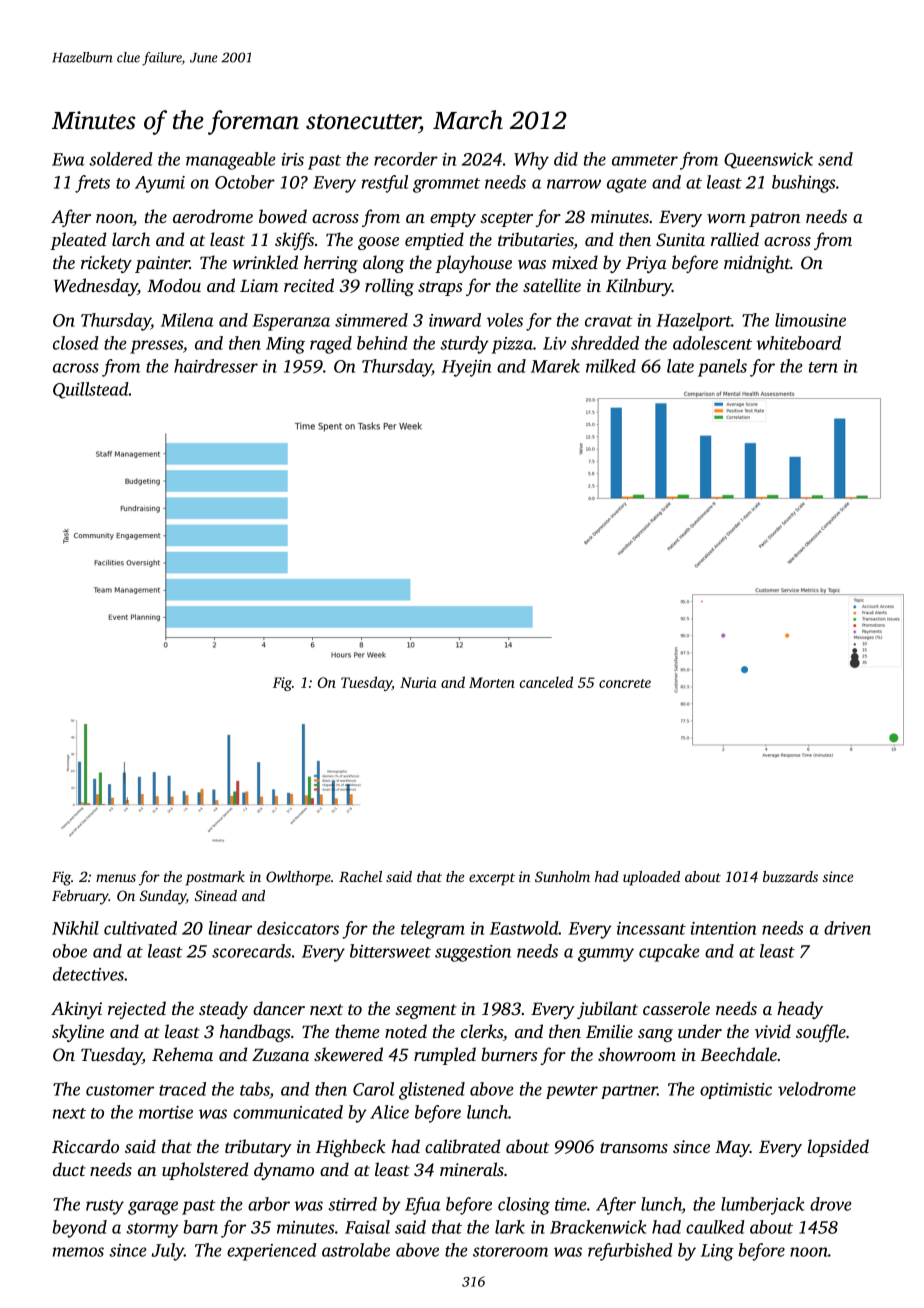  What do you see at coordinates (835, 159) in the image?
I see `send` at bounding box center [835, 159].
